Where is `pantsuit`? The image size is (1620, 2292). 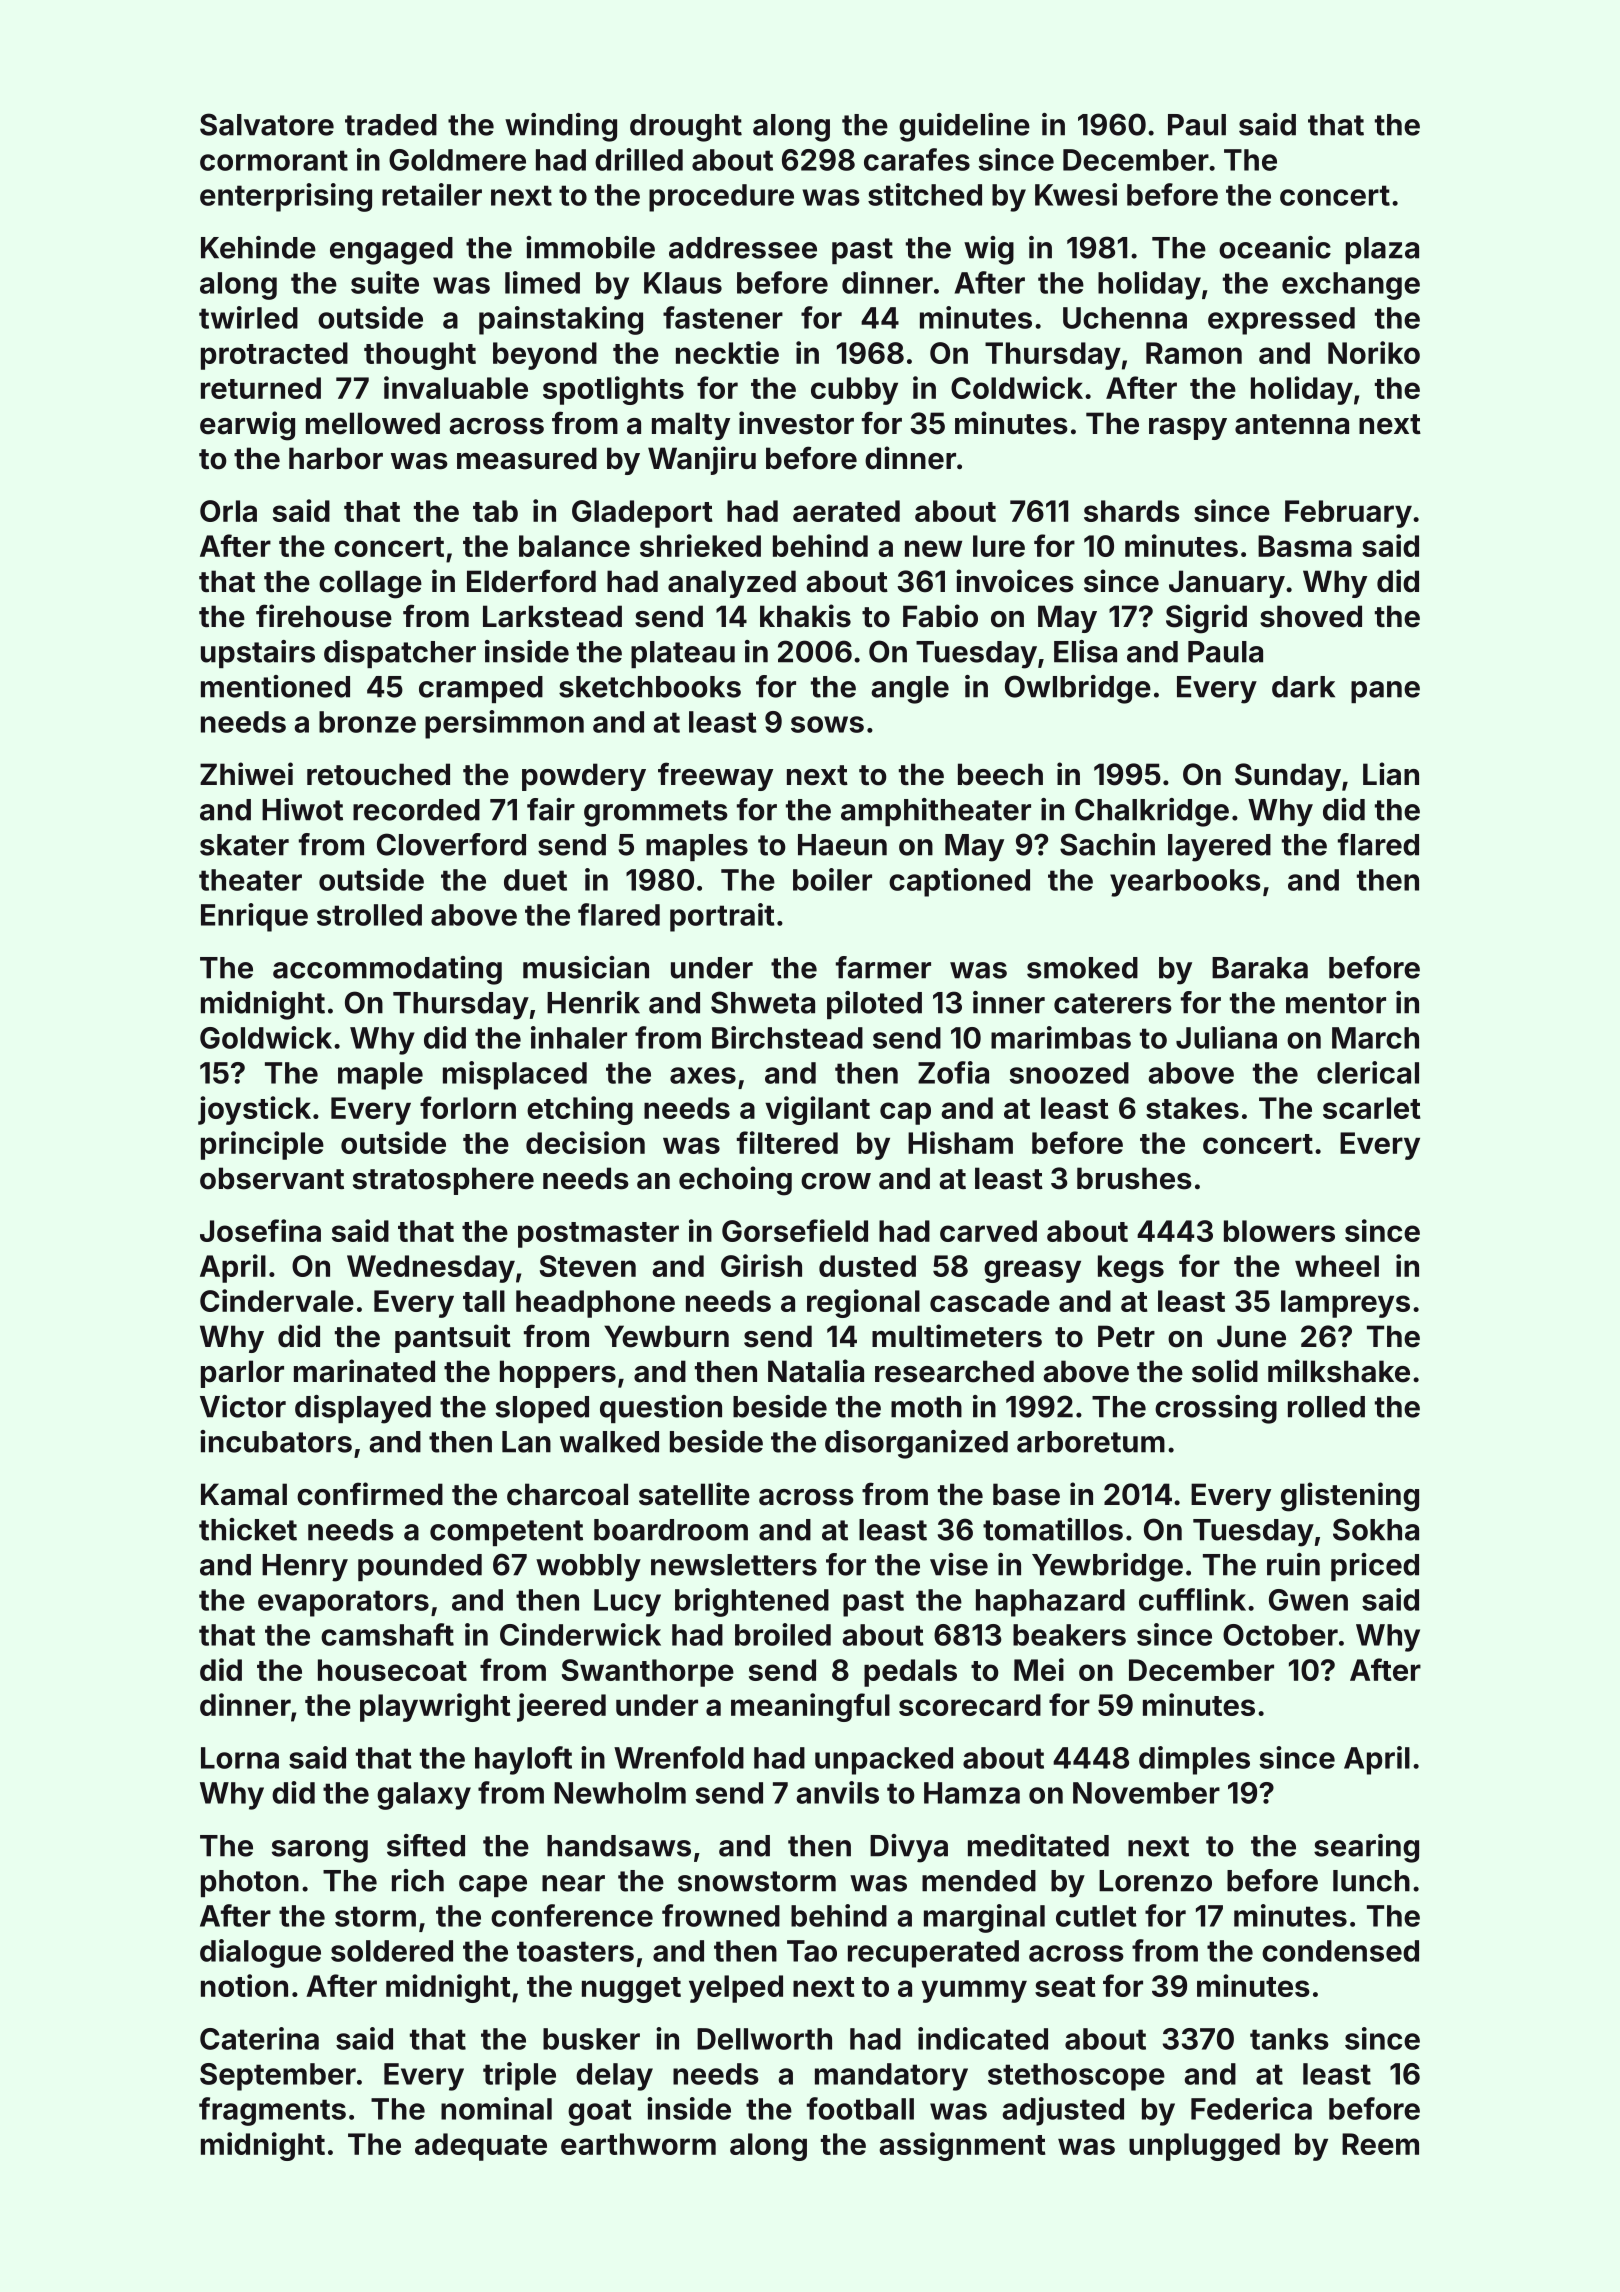 pantsuit is located at coordinates (453, 1338).
